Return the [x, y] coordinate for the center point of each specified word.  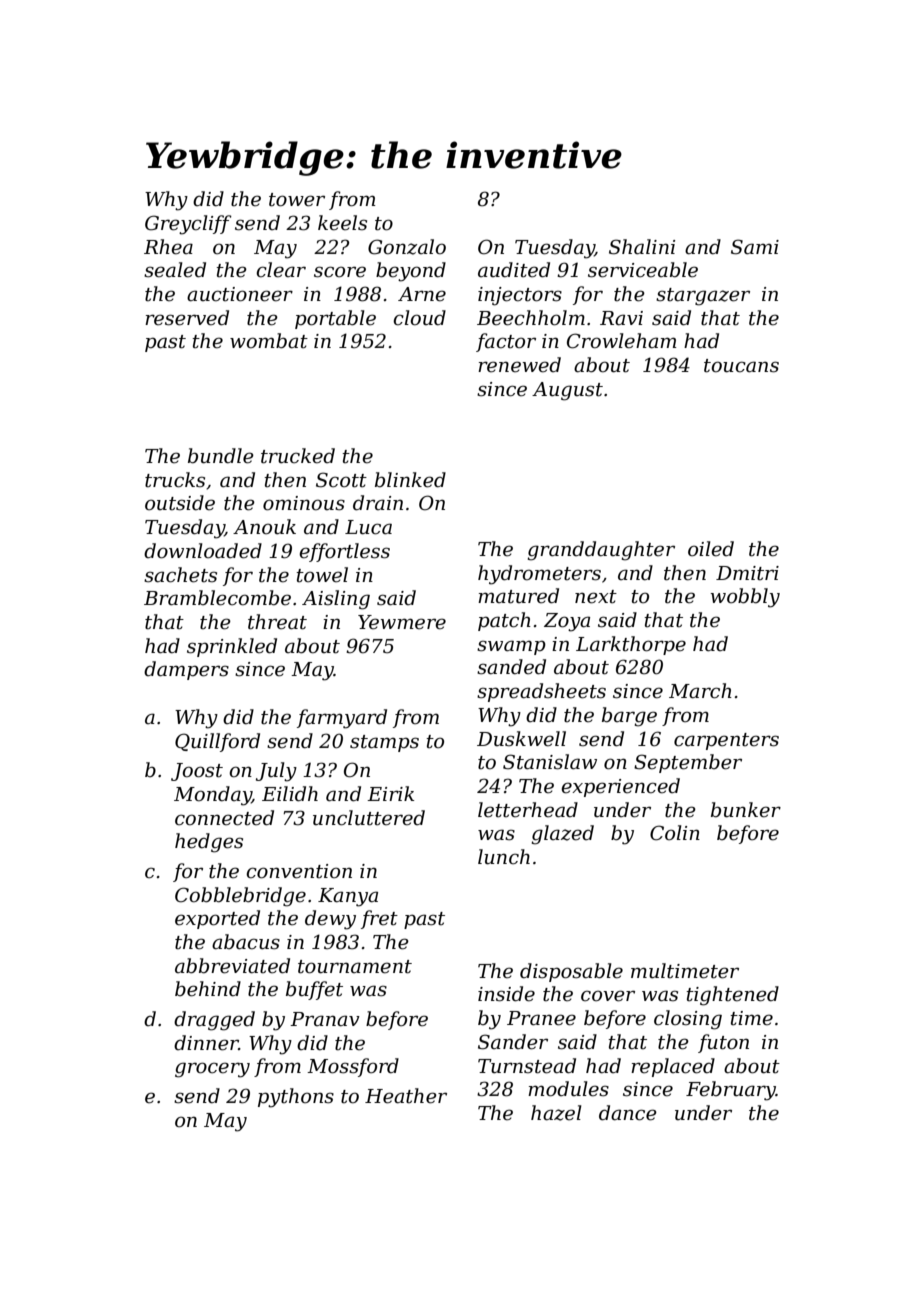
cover [608, 996]
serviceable [643, 270]
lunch [504, 857]
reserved [187, 318]
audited [514, 270]
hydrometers [539, 575]
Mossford [353, 1067]
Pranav [325, 1019]
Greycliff [188, 225]
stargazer [703, 297]
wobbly [745, 598]
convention [299, 871]
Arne [422, 294]
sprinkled [232, 647]
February [731, 1091]
